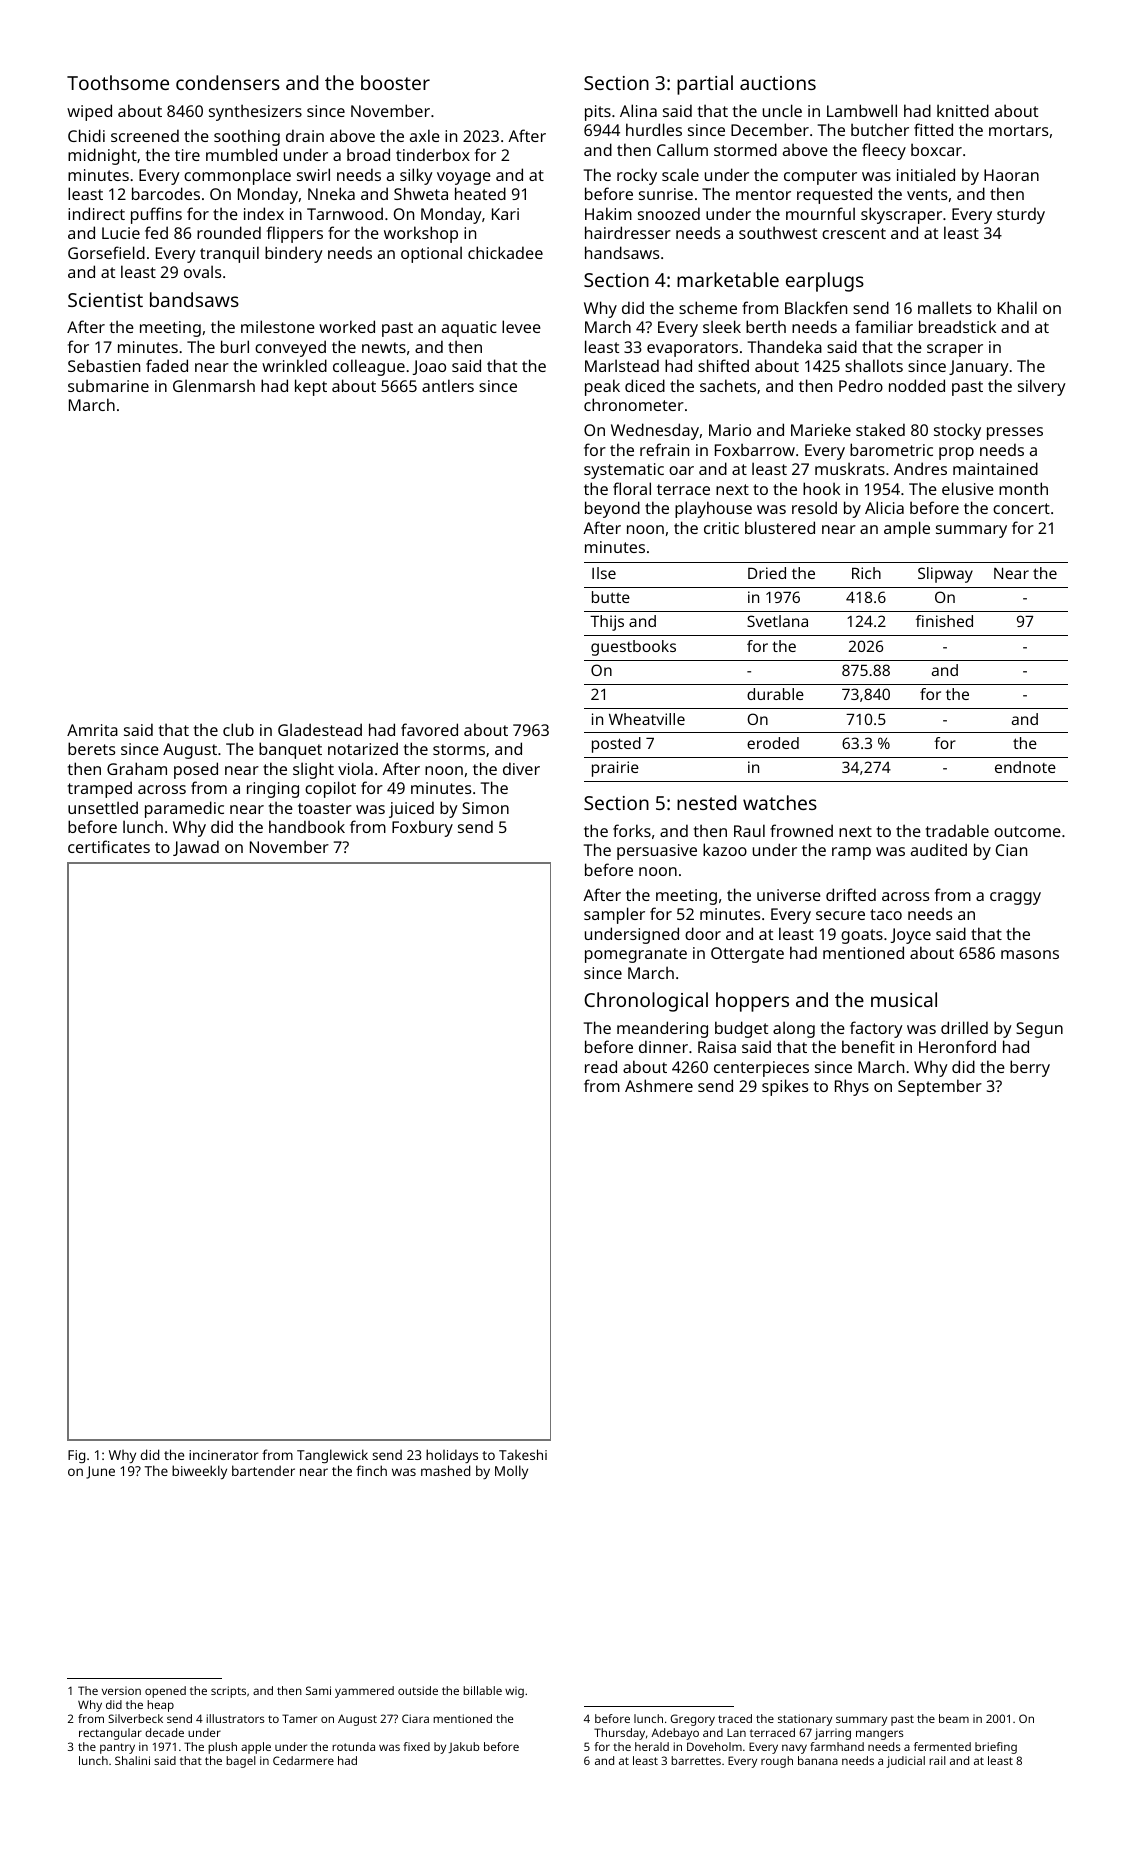 The width and height of the document is (1135, 1869). Describe the element at coordinates (957, 830) in the document. I see `tradable` at that location.
